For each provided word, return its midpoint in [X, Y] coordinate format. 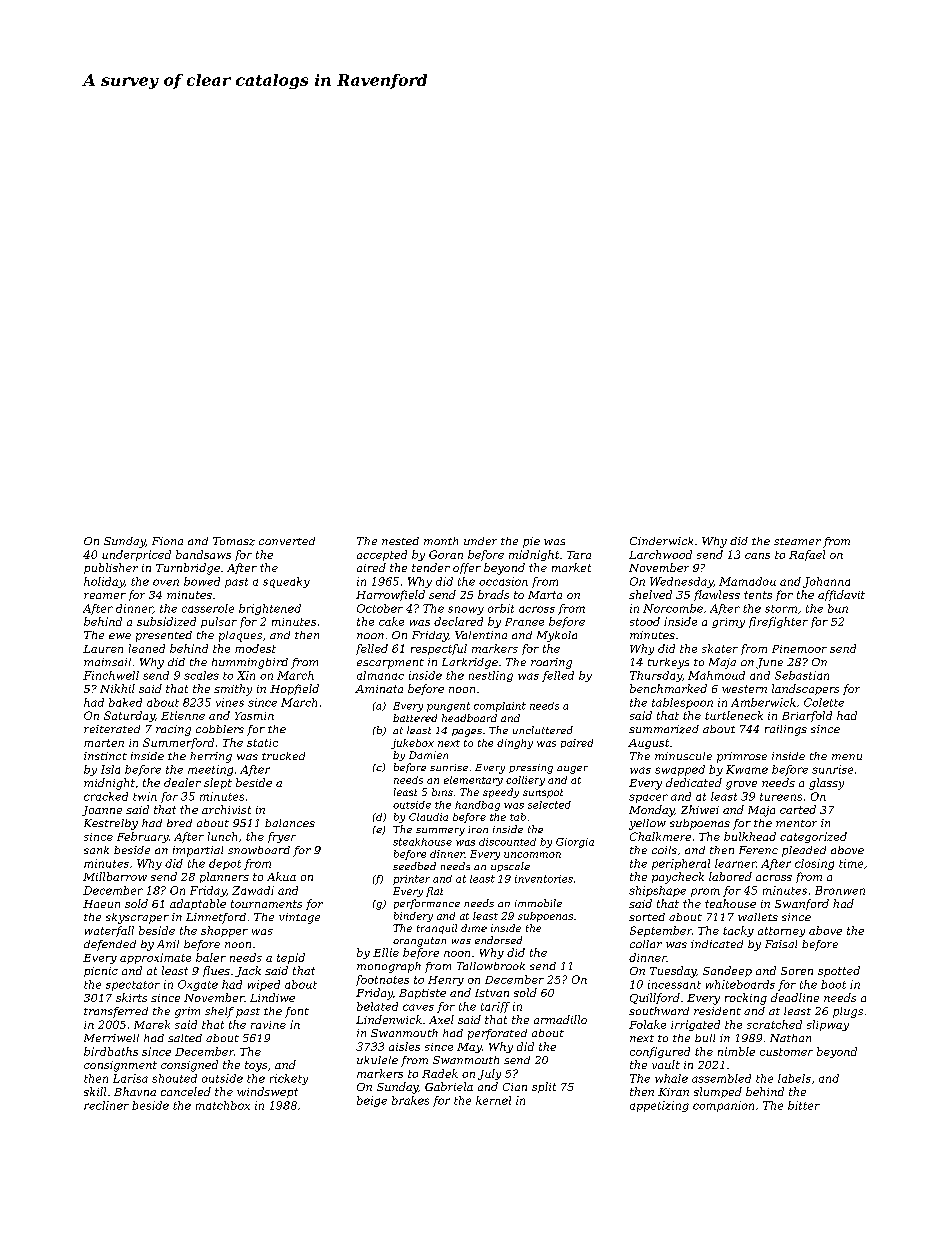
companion [723, 1106]
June [769, 663]
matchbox [223, 1105]
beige [372, 1101]
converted [287, 541]
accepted [382, 555]
